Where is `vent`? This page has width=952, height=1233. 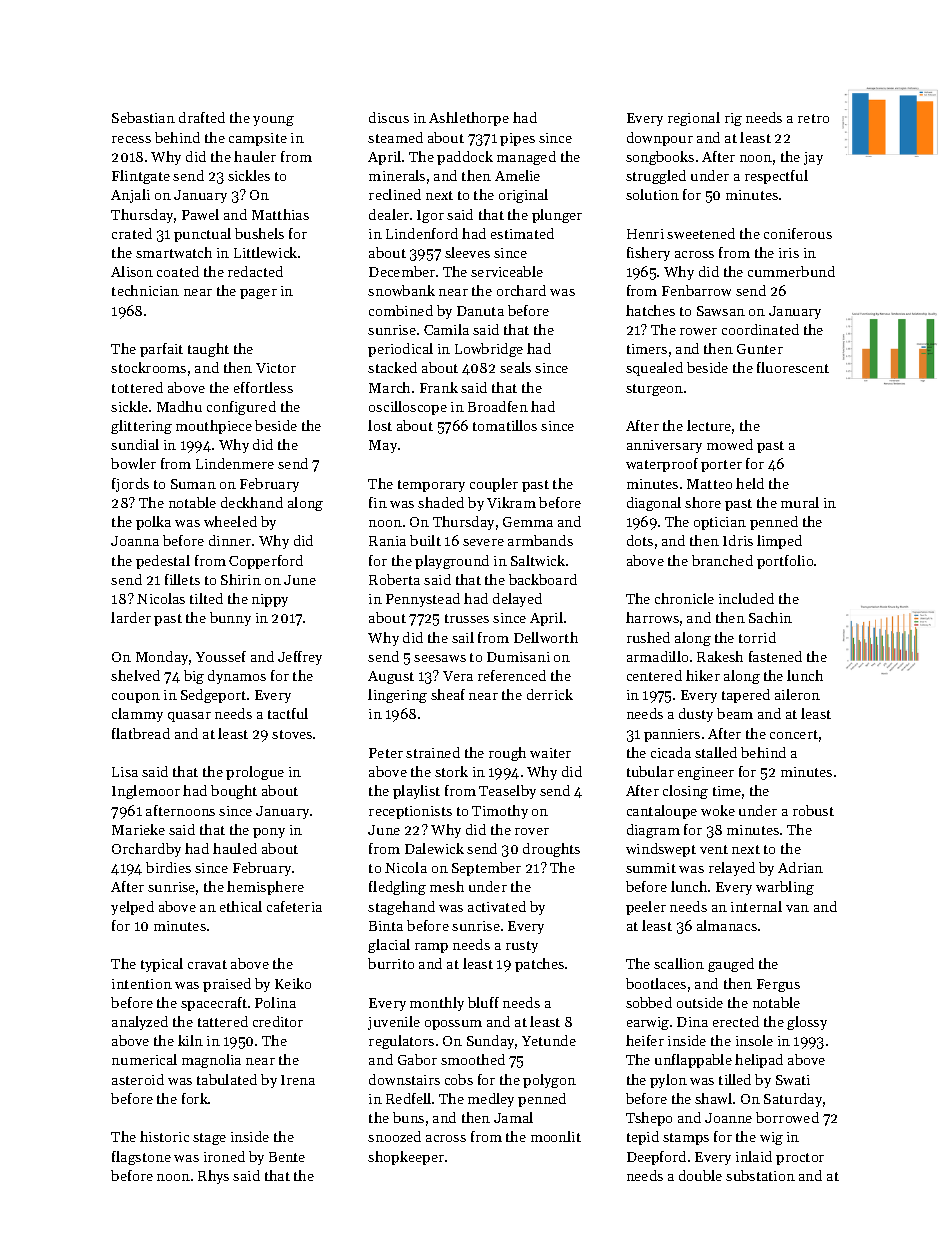
vent is located at coordinates (714, 849).
